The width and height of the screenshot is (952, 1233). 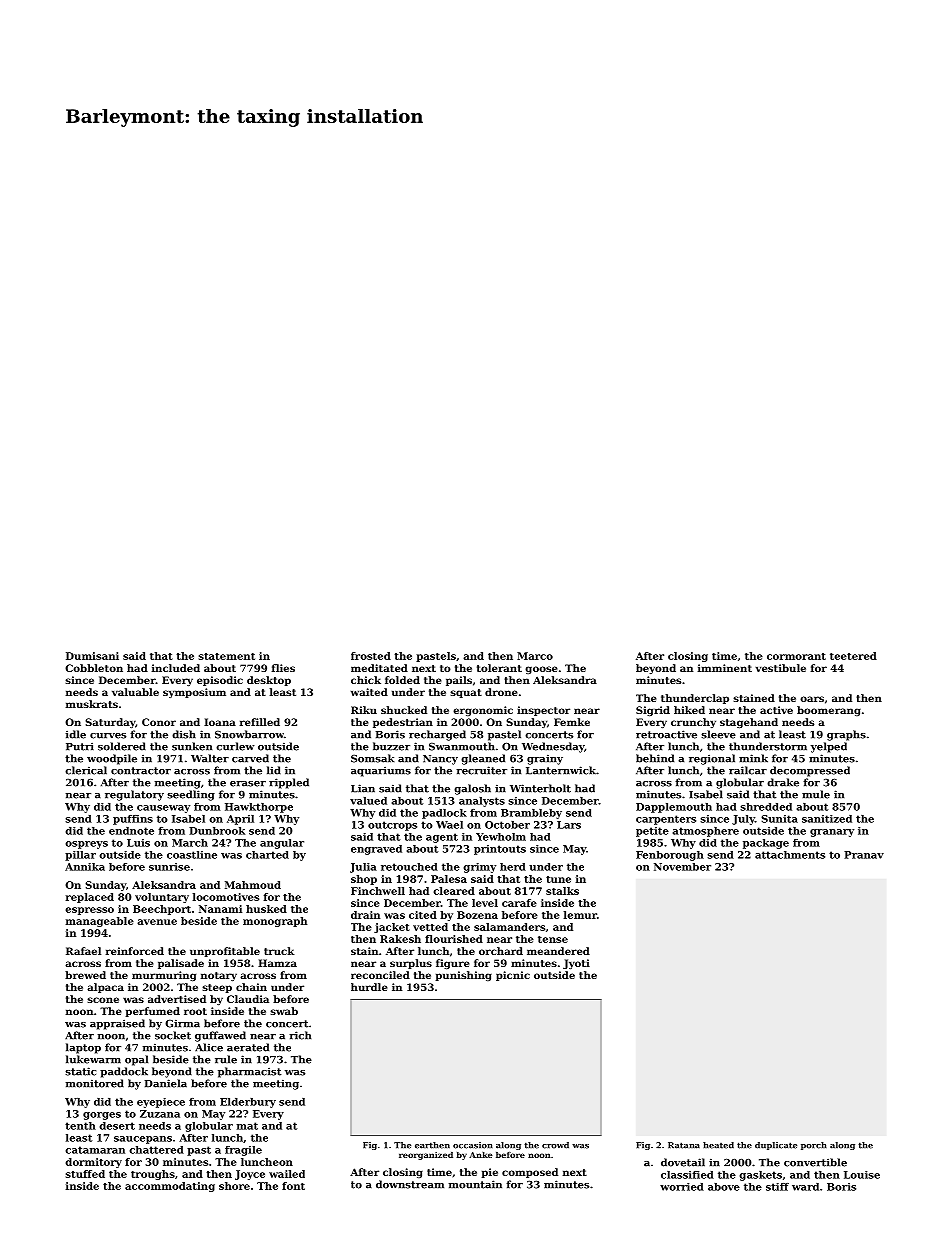 I want to click on November, so click(x=682, y=867).
